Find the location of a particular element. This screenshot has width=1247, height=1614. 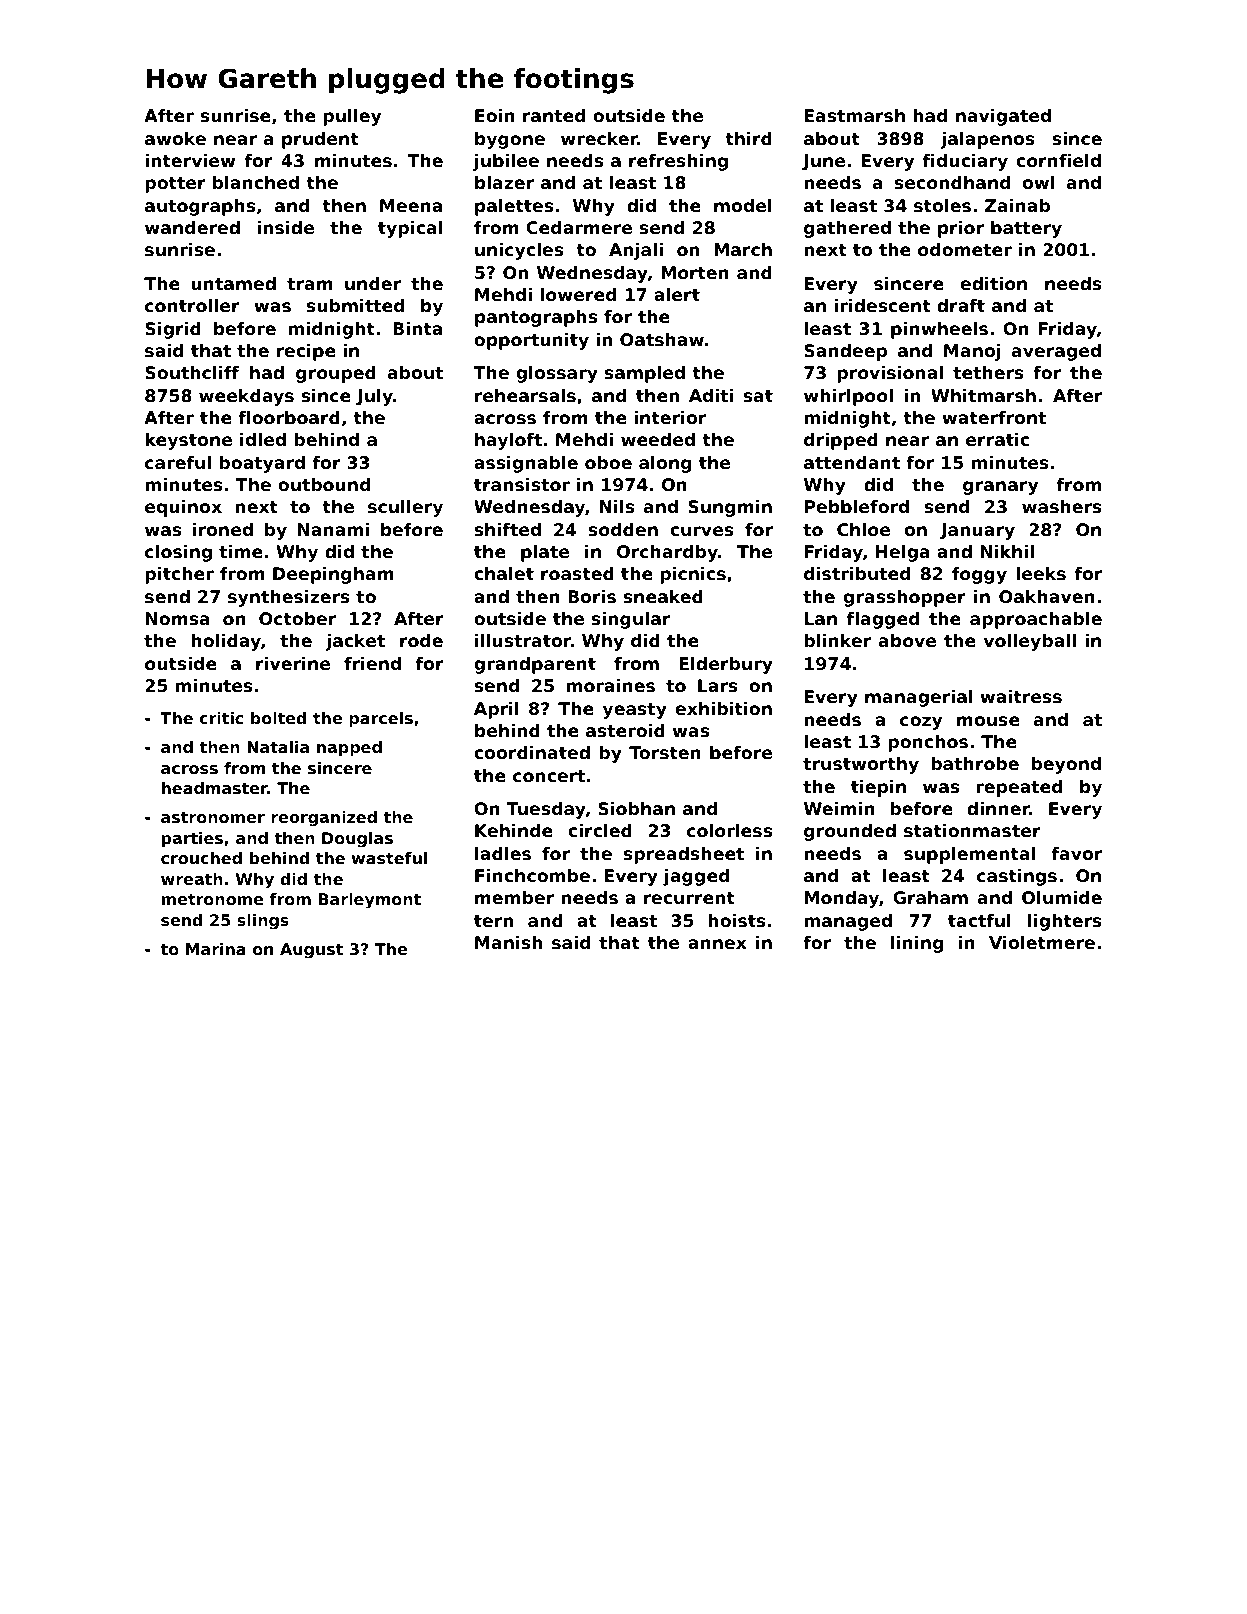

Manish is located at coordinates (508, 942).
